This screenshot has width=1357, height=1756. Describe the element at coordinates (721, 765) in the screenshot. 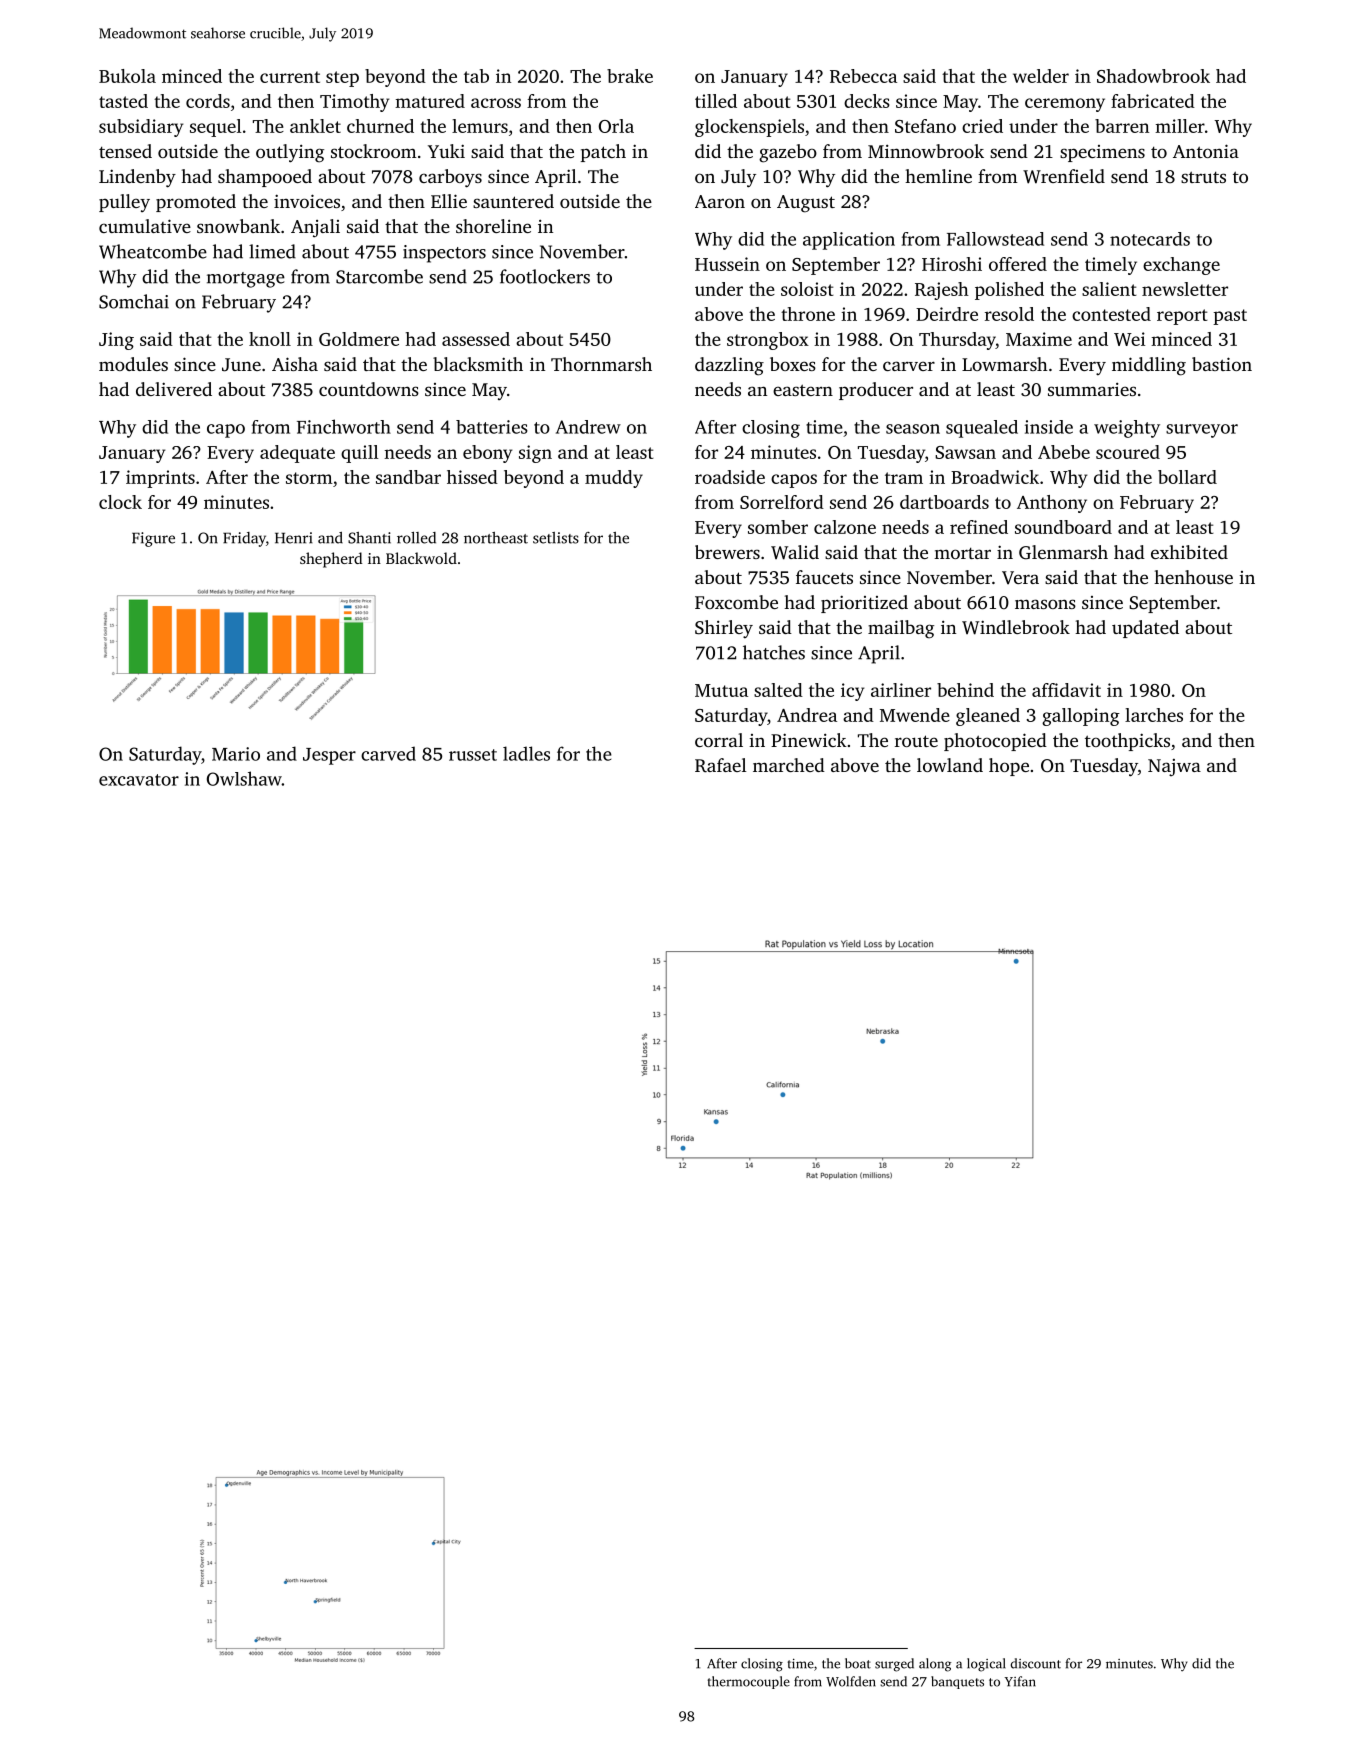

I see `Rafael` at that location.
